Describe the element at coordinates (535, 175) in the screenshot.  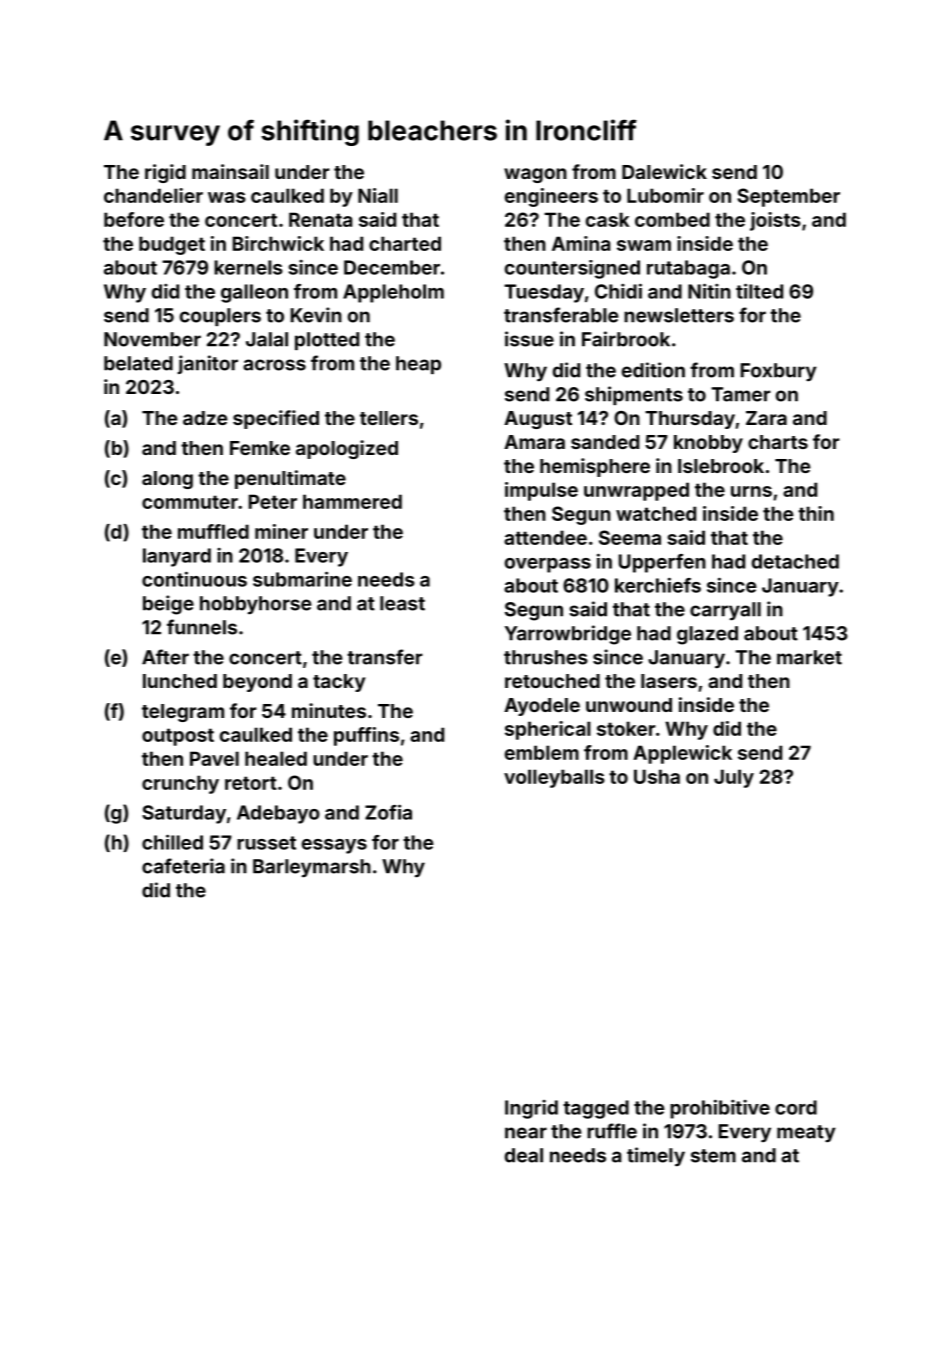
I see `wagon` at that location.
